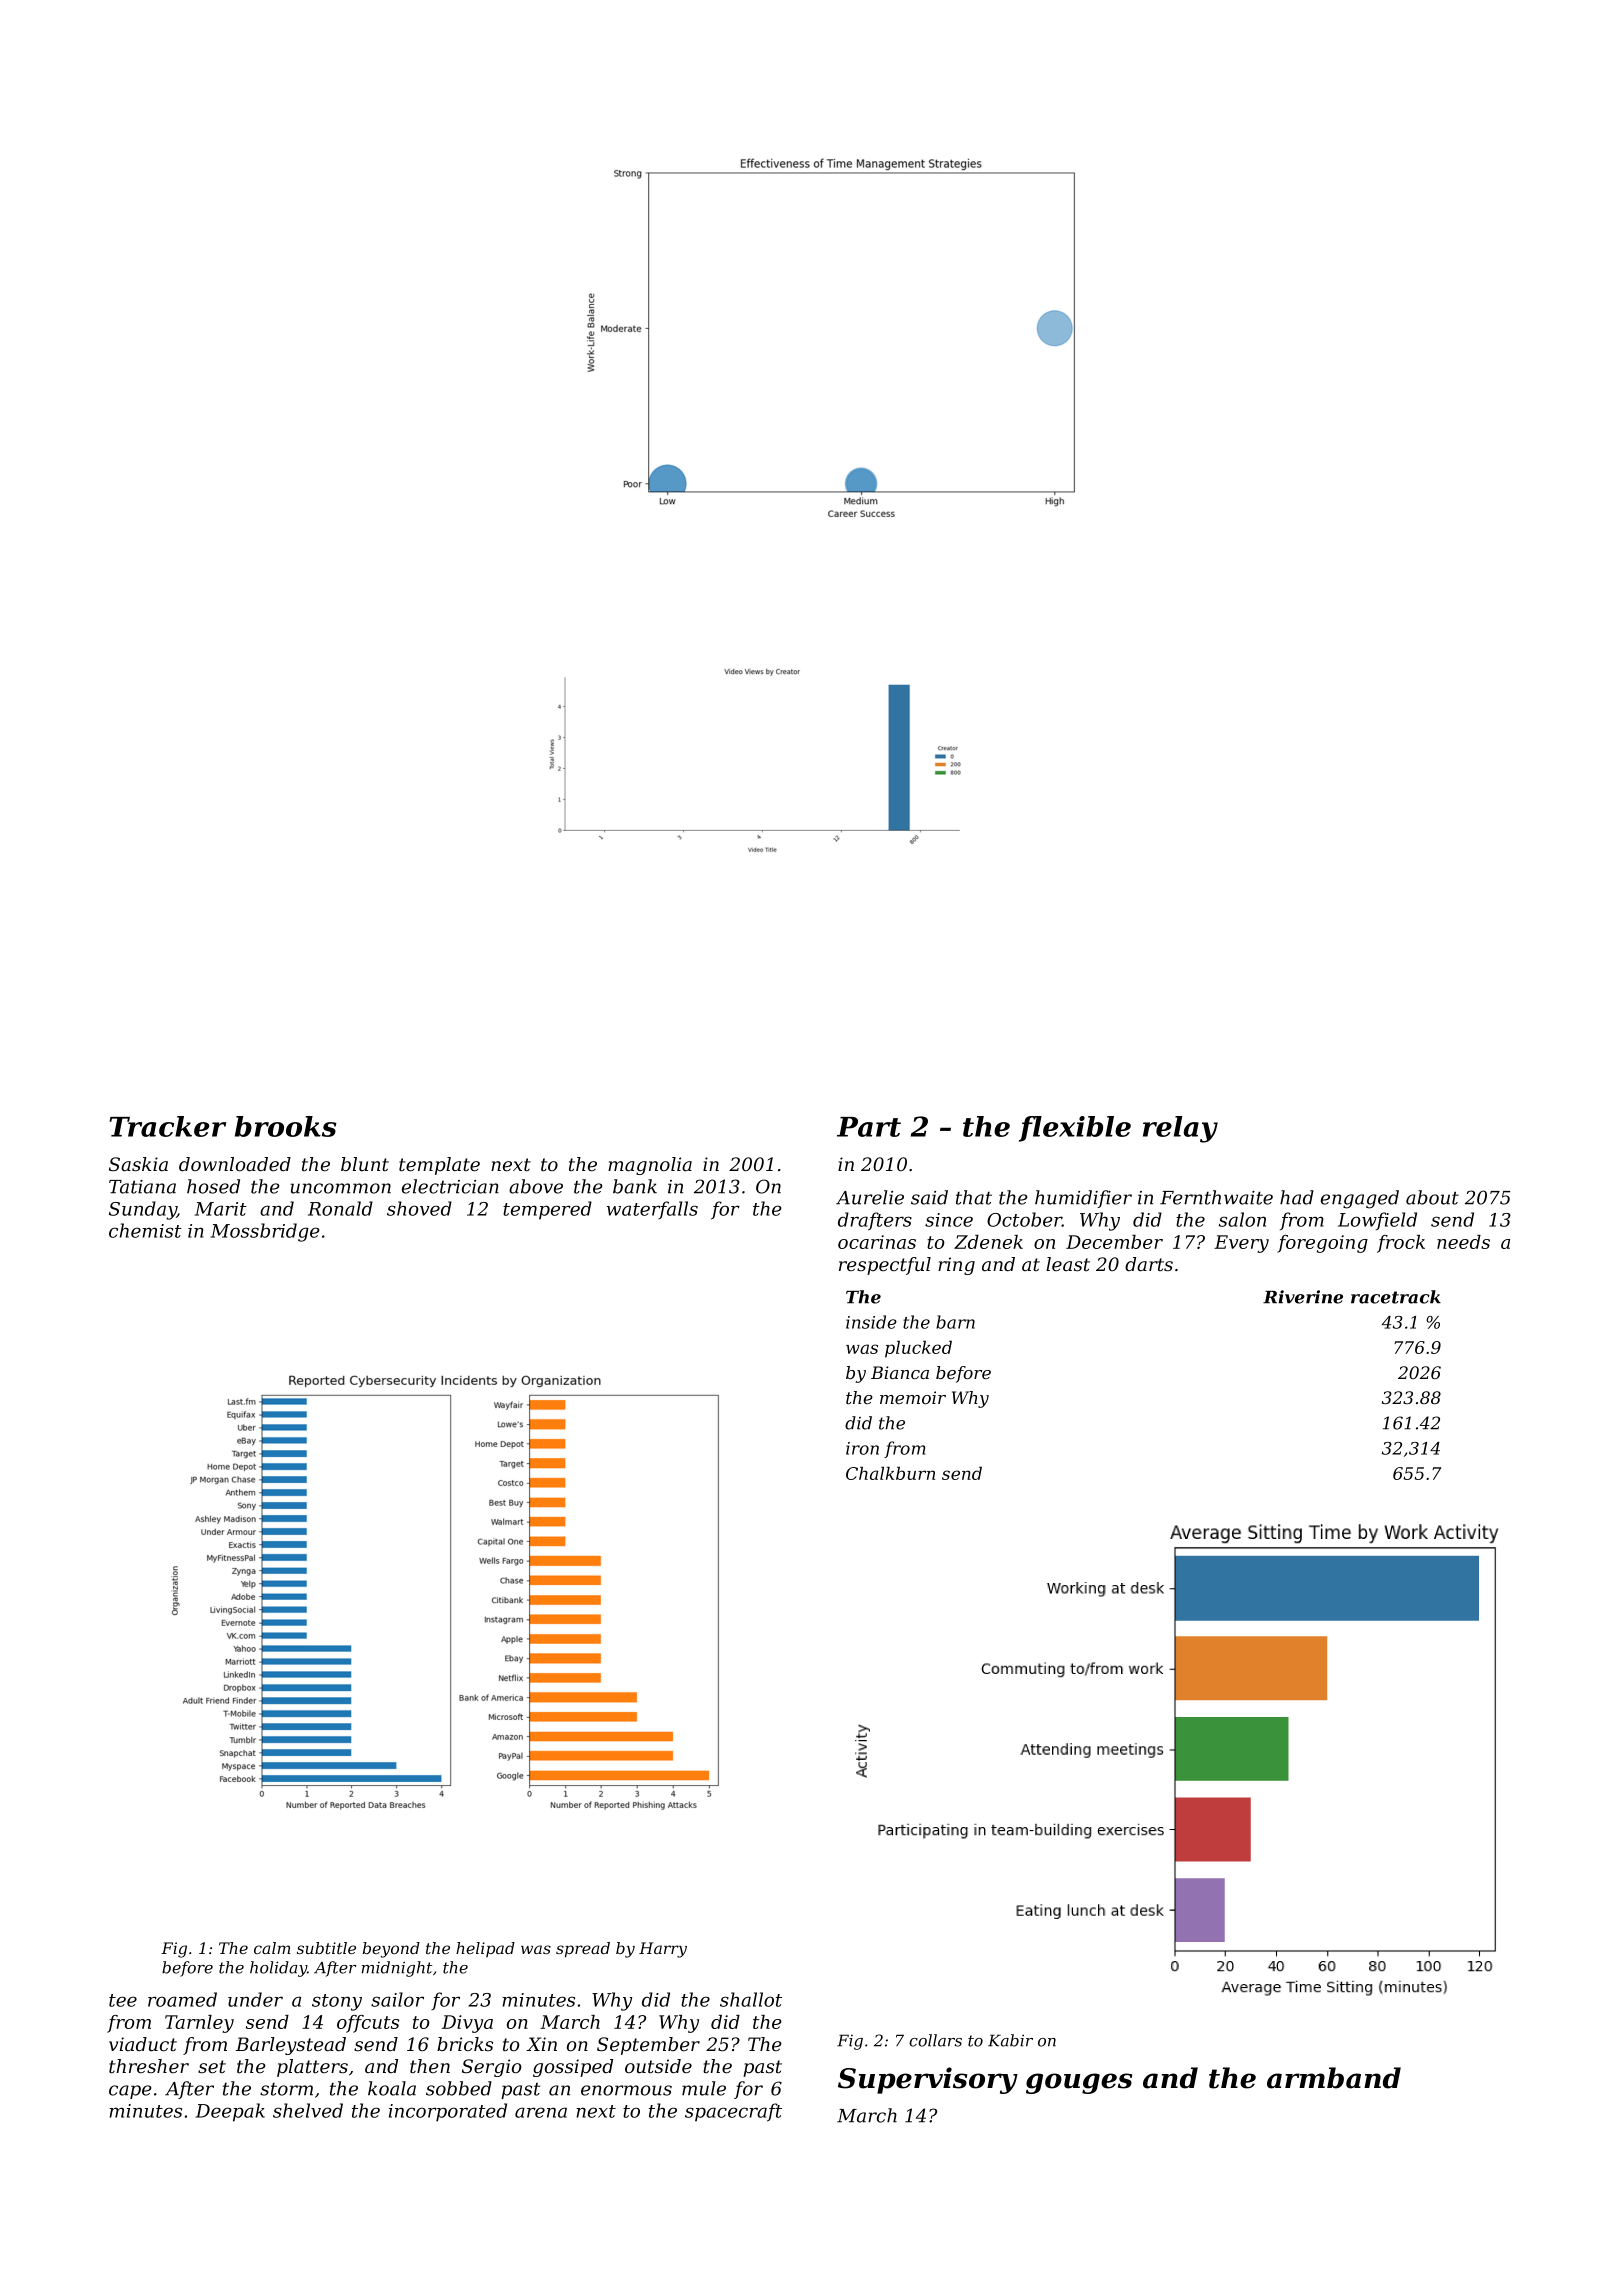 The image size is (1620, 2292). Describe the element at coordinates (272, 1948) in the screenshot. I see `calm` at that location.
